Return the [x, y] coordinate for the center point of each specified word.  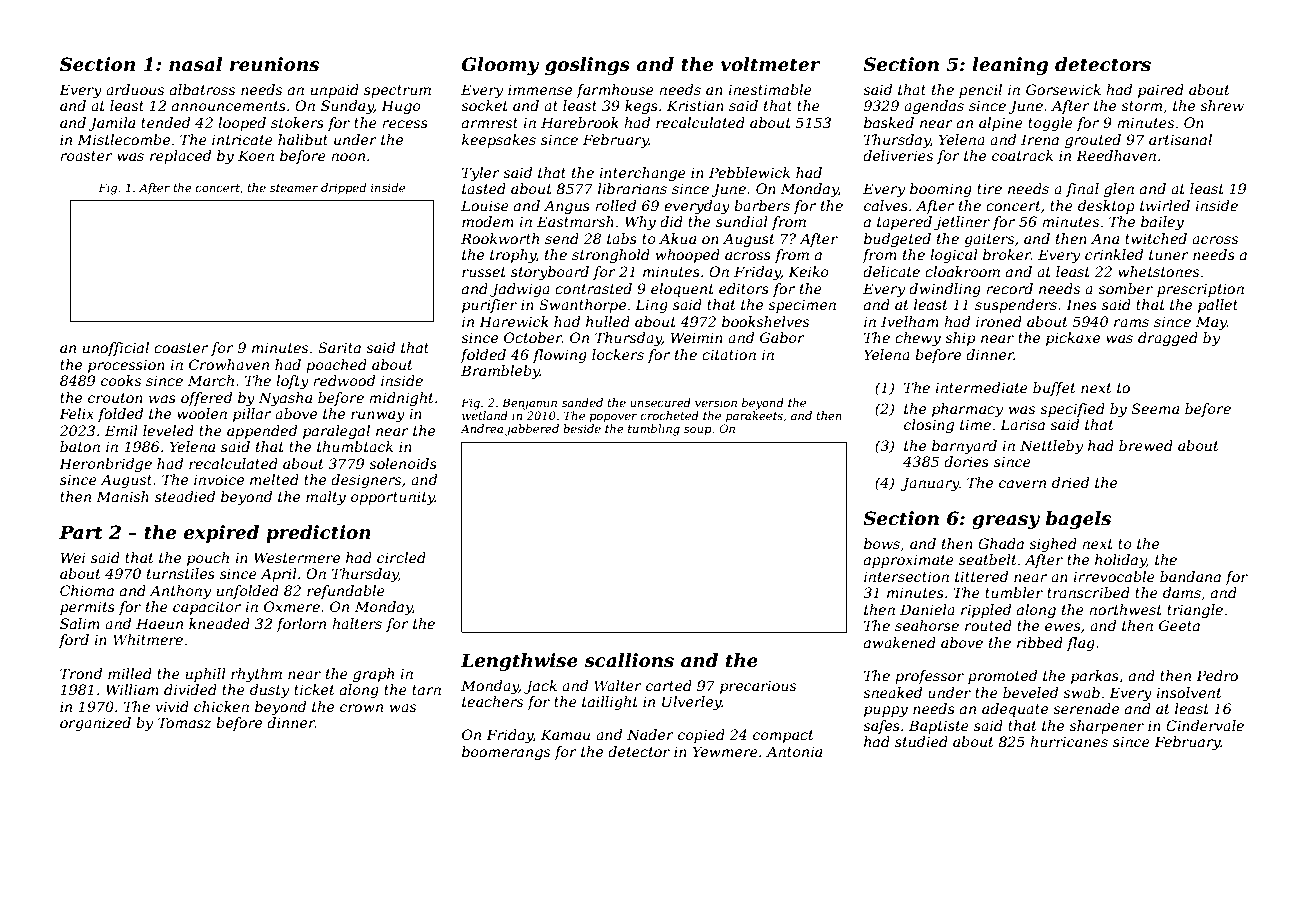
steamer [294, 188]
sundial [742, 221]
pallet [1218, 306]
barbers [762, 205]
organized [95, 724]
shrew [1222, 105]
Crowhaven [229, 364]
